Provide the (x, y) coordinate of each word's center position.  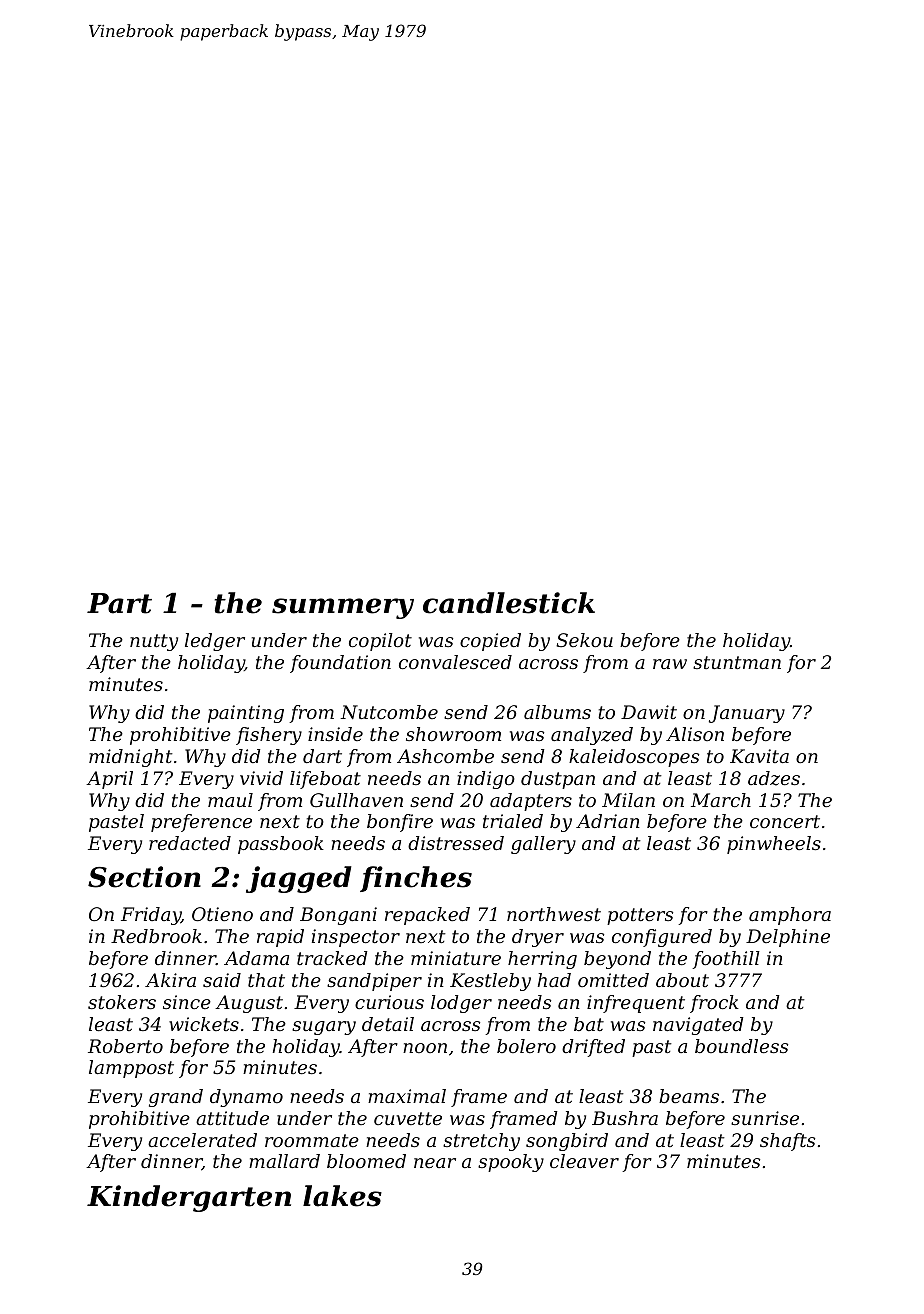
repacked (427, 916)
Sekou (584, 640)
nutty (154, 642)
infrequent (636, 1004)
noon (425, 1048)
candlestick (509, 603)
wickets (204, 1024)
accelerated (202, 1140)
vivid (261, 778)
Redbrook (156, 936)
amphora (790, 916)
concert (785, 821)
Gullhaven (356, 800)
